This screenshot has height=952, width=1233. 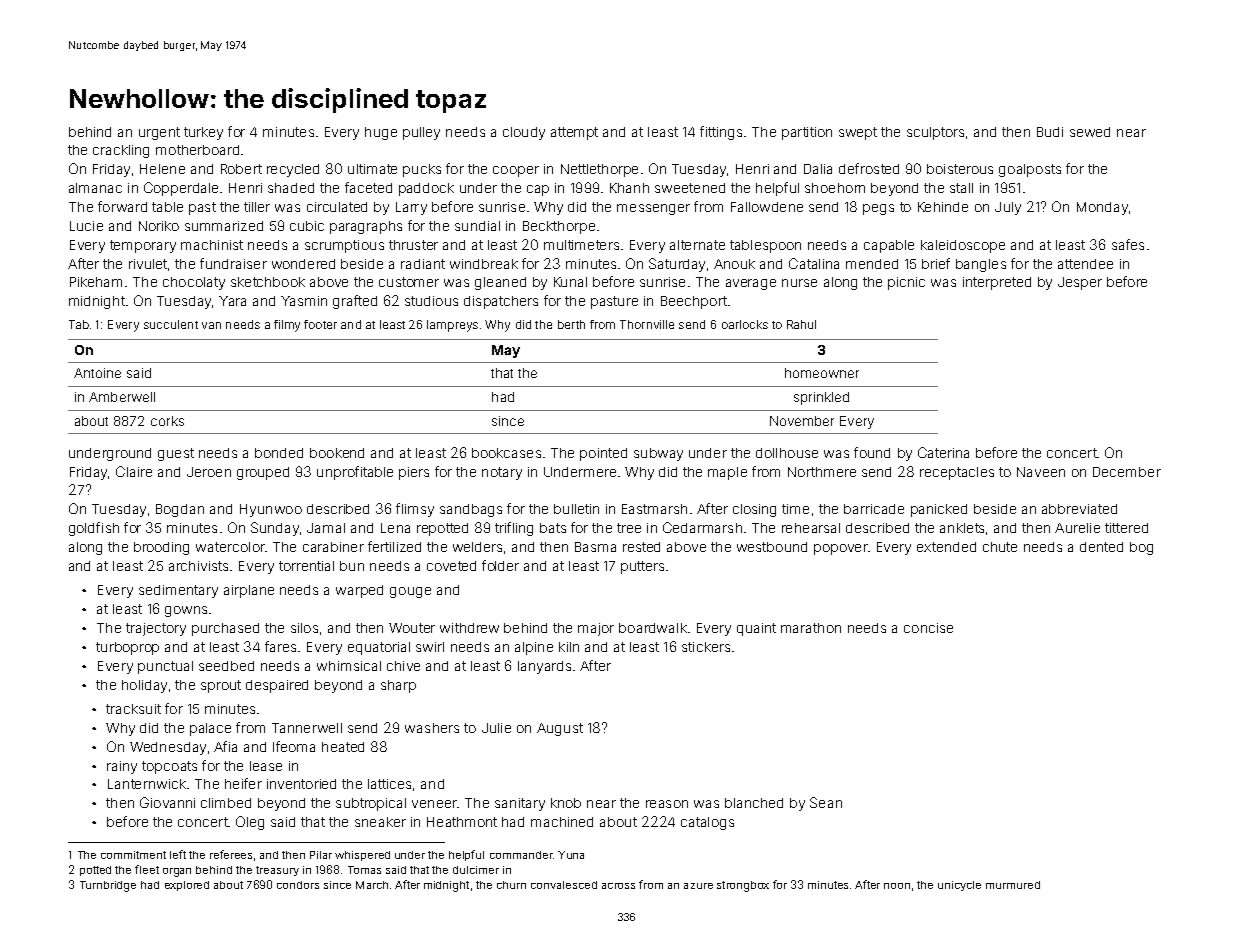 What do you see at coordinates (928, 628) in the screenshot?
I see `concise` at bounding box center [928, 628].
